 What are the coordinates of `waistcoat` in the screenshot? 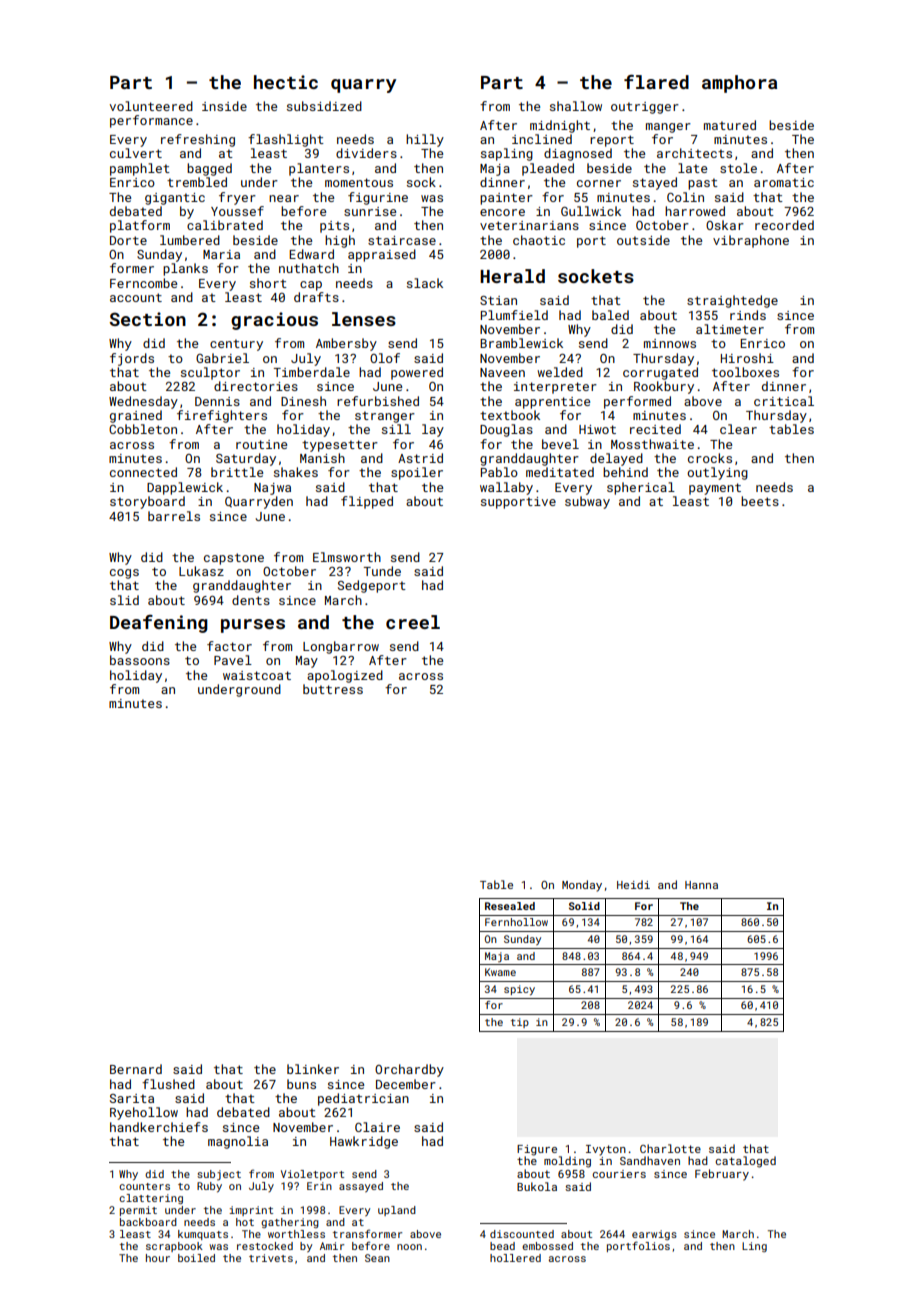 It's located at (257, 675).
